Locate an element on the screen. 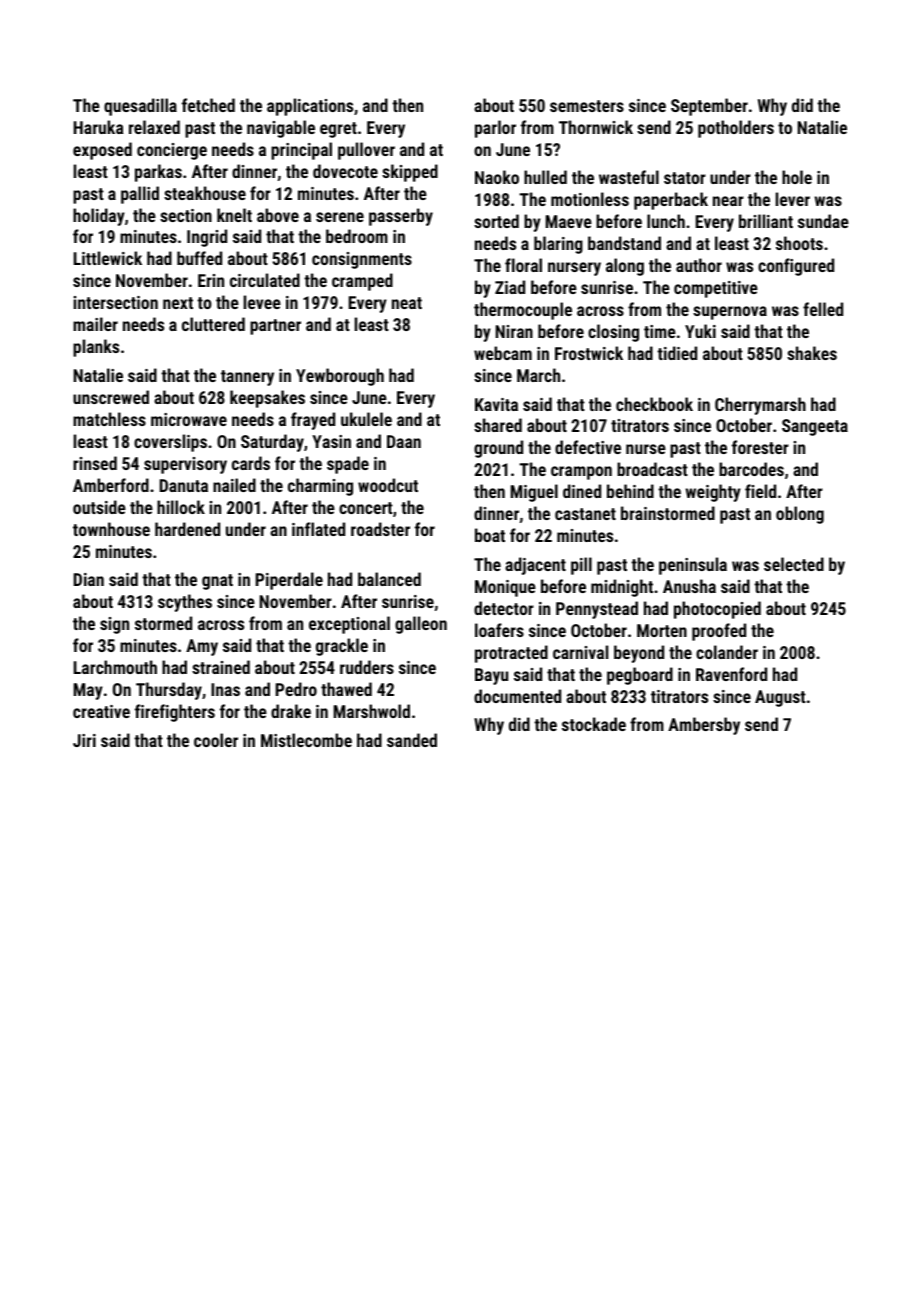 Image resolution: width=924 pixels, height=1308 pixels. selected is located at coordinates (794, 564).
